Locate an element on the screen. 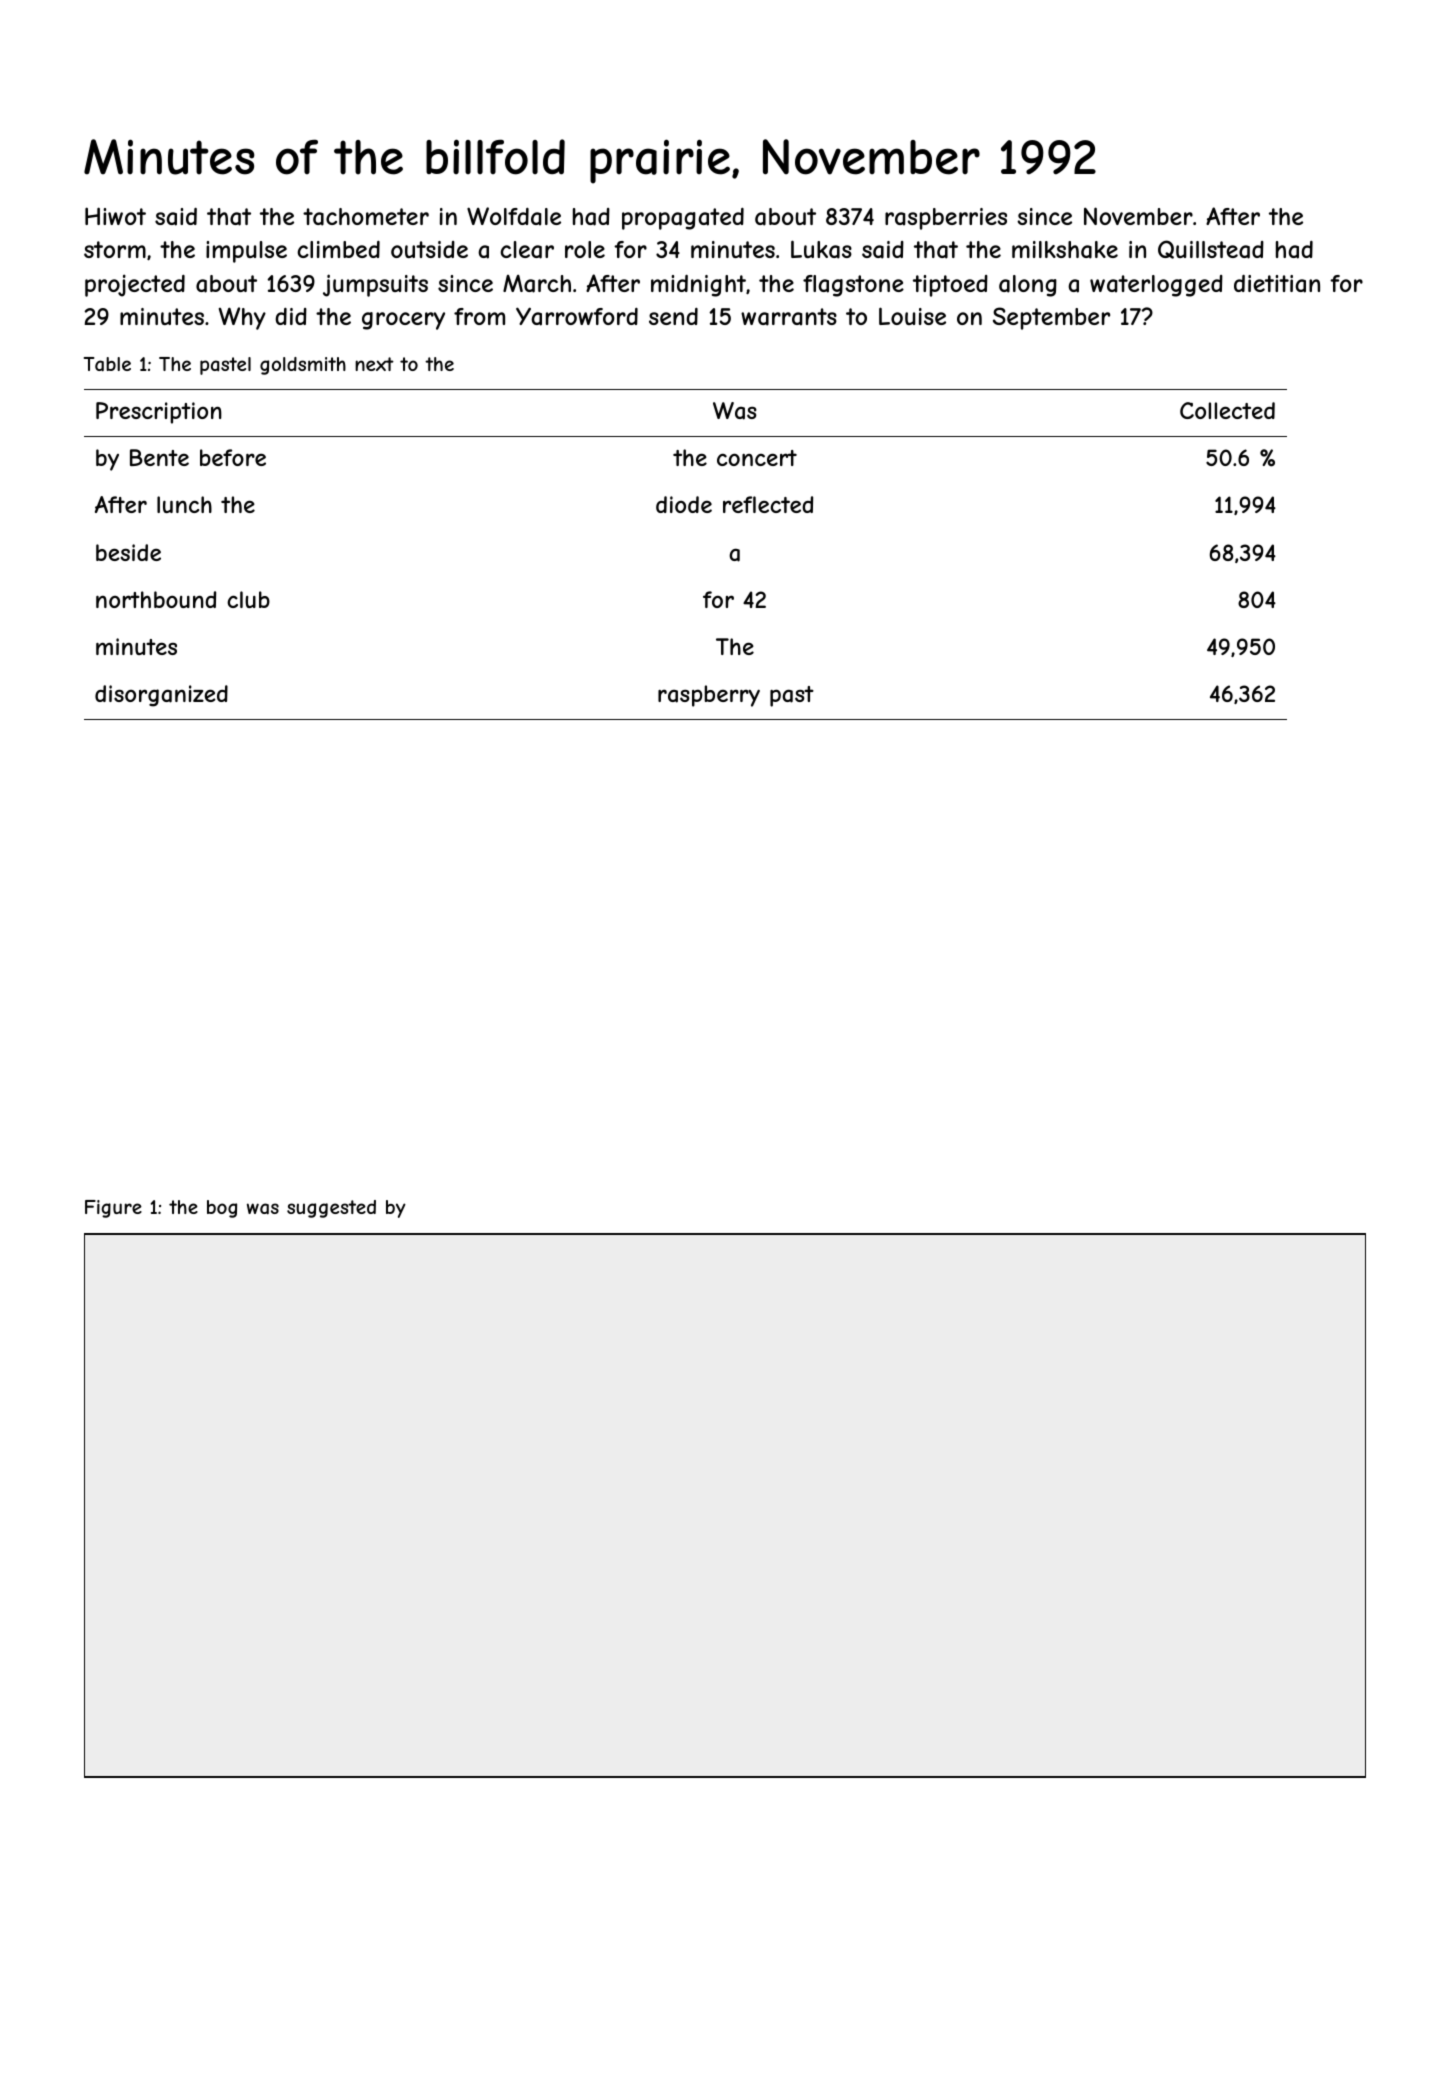 This screenshot has height=2100, width=1450. impulse is located at coordinates (246, 252).
